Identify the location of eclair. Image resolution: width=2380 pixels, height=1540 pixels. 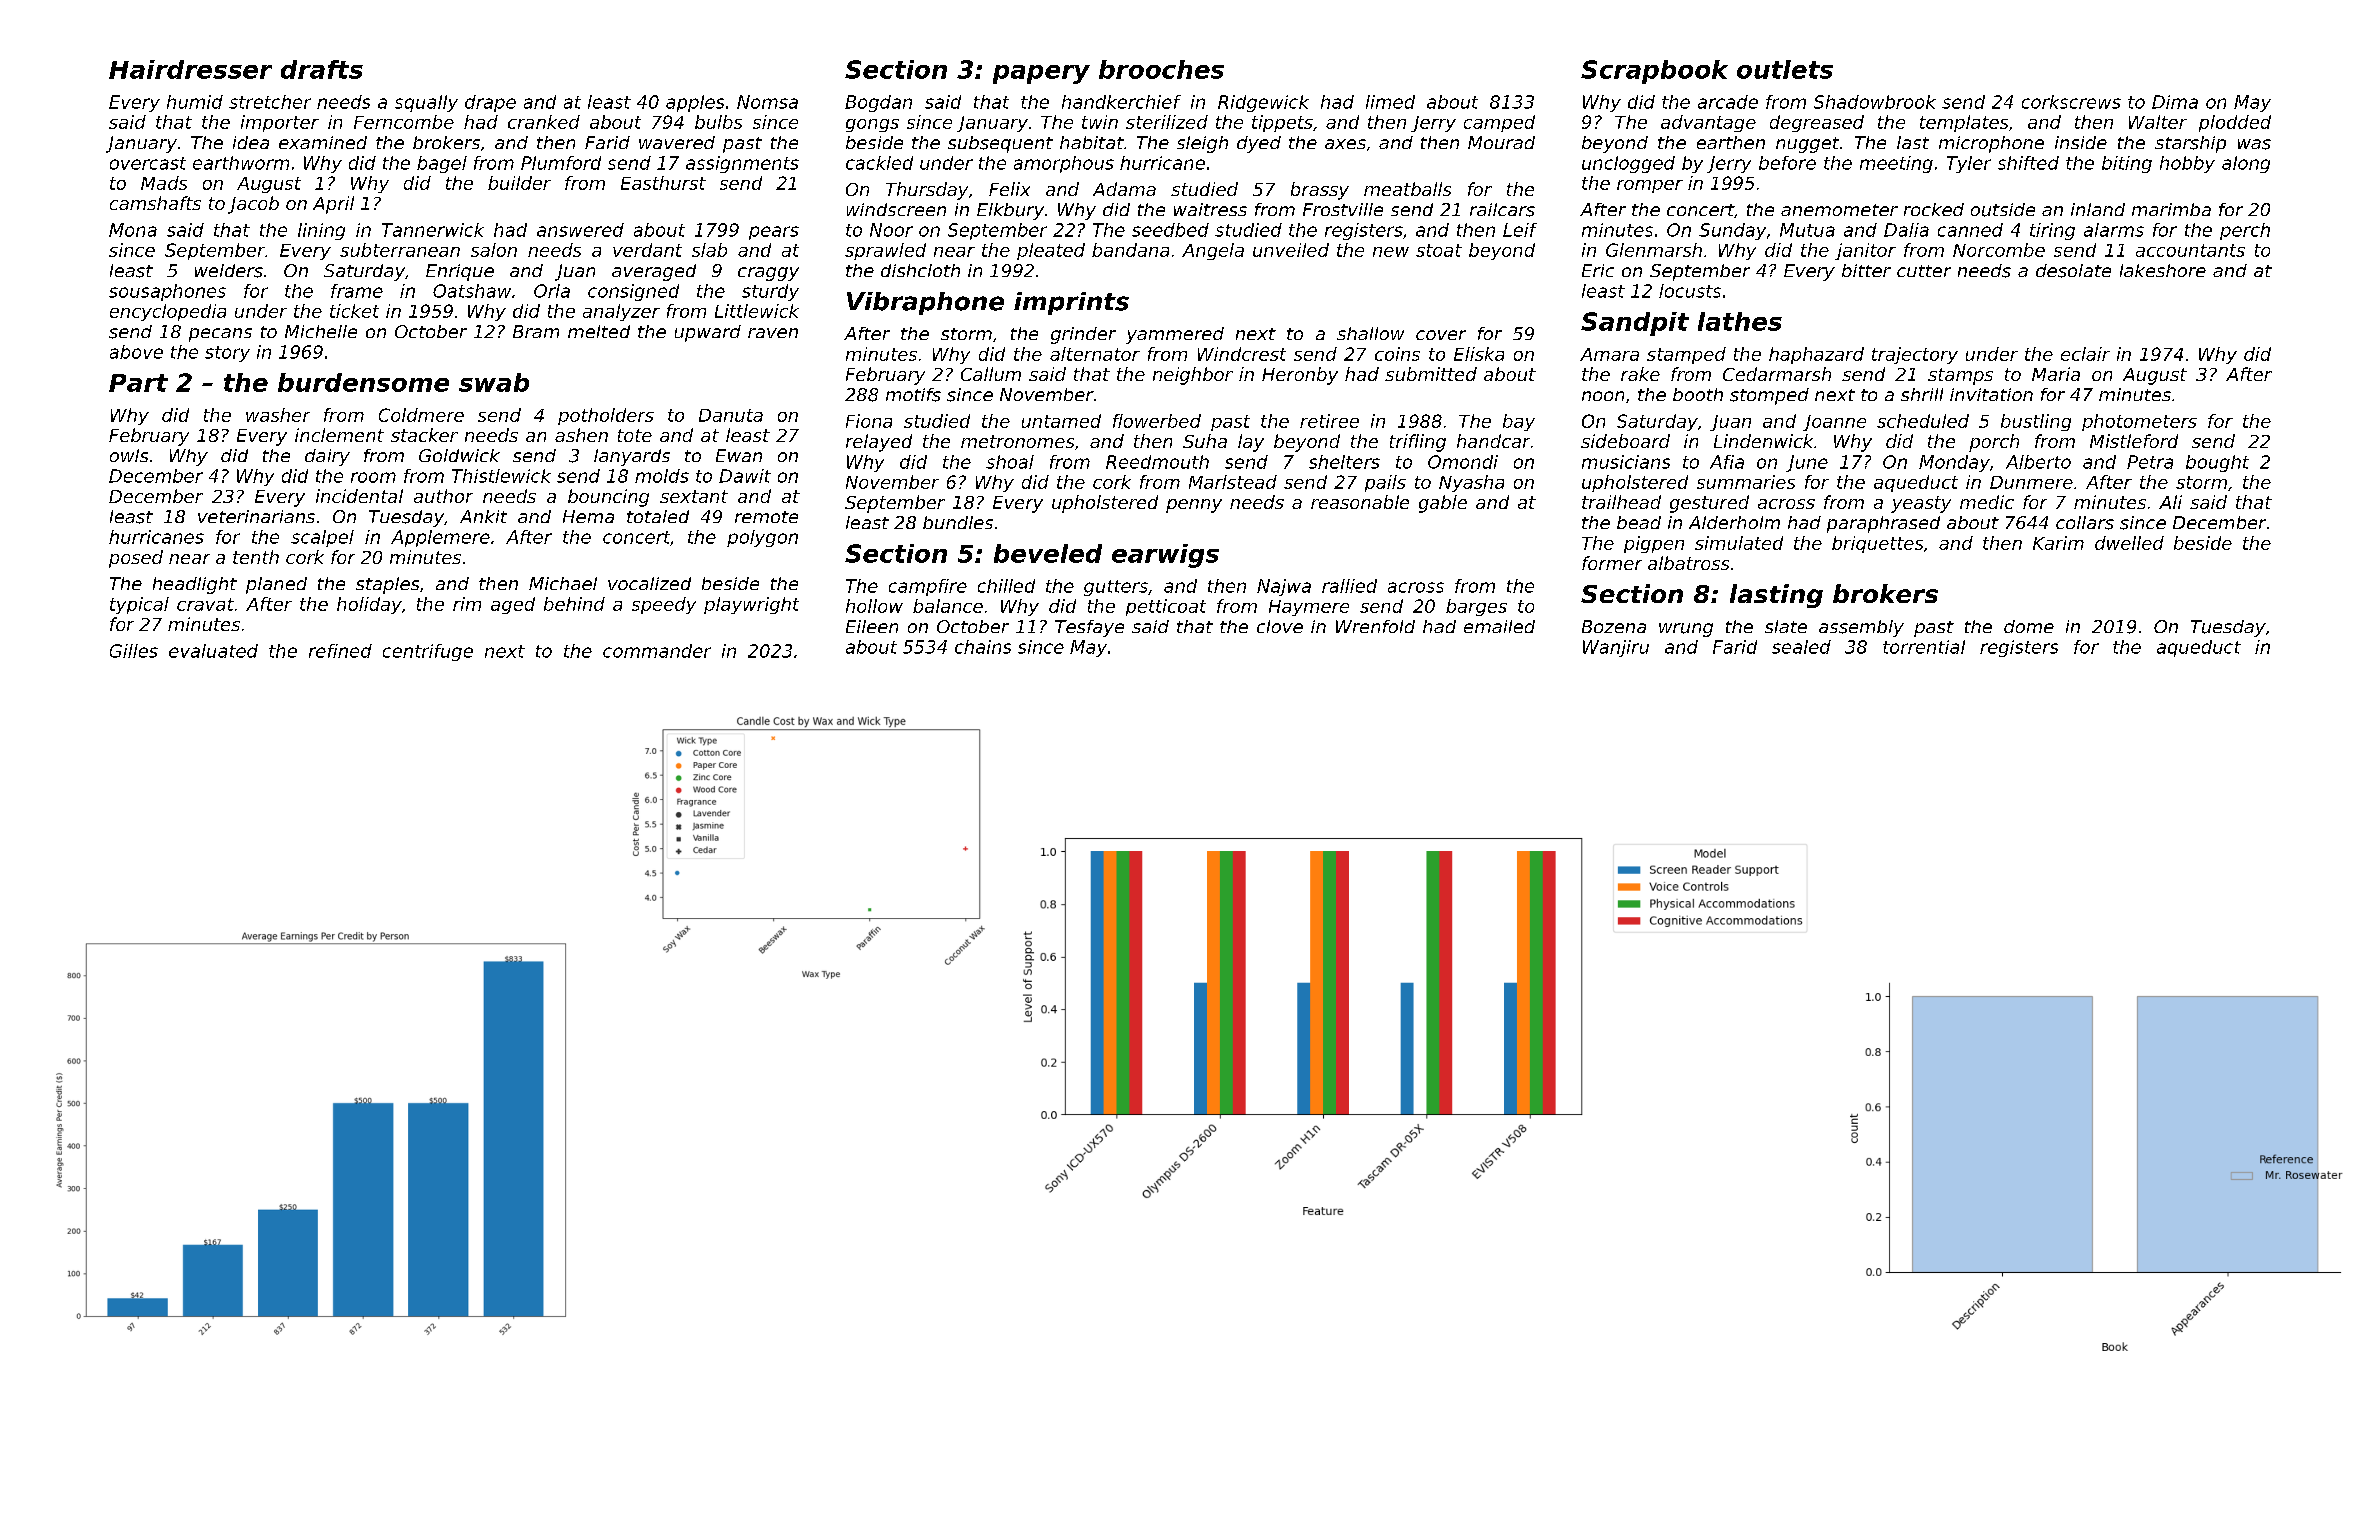
(2085, 354).
